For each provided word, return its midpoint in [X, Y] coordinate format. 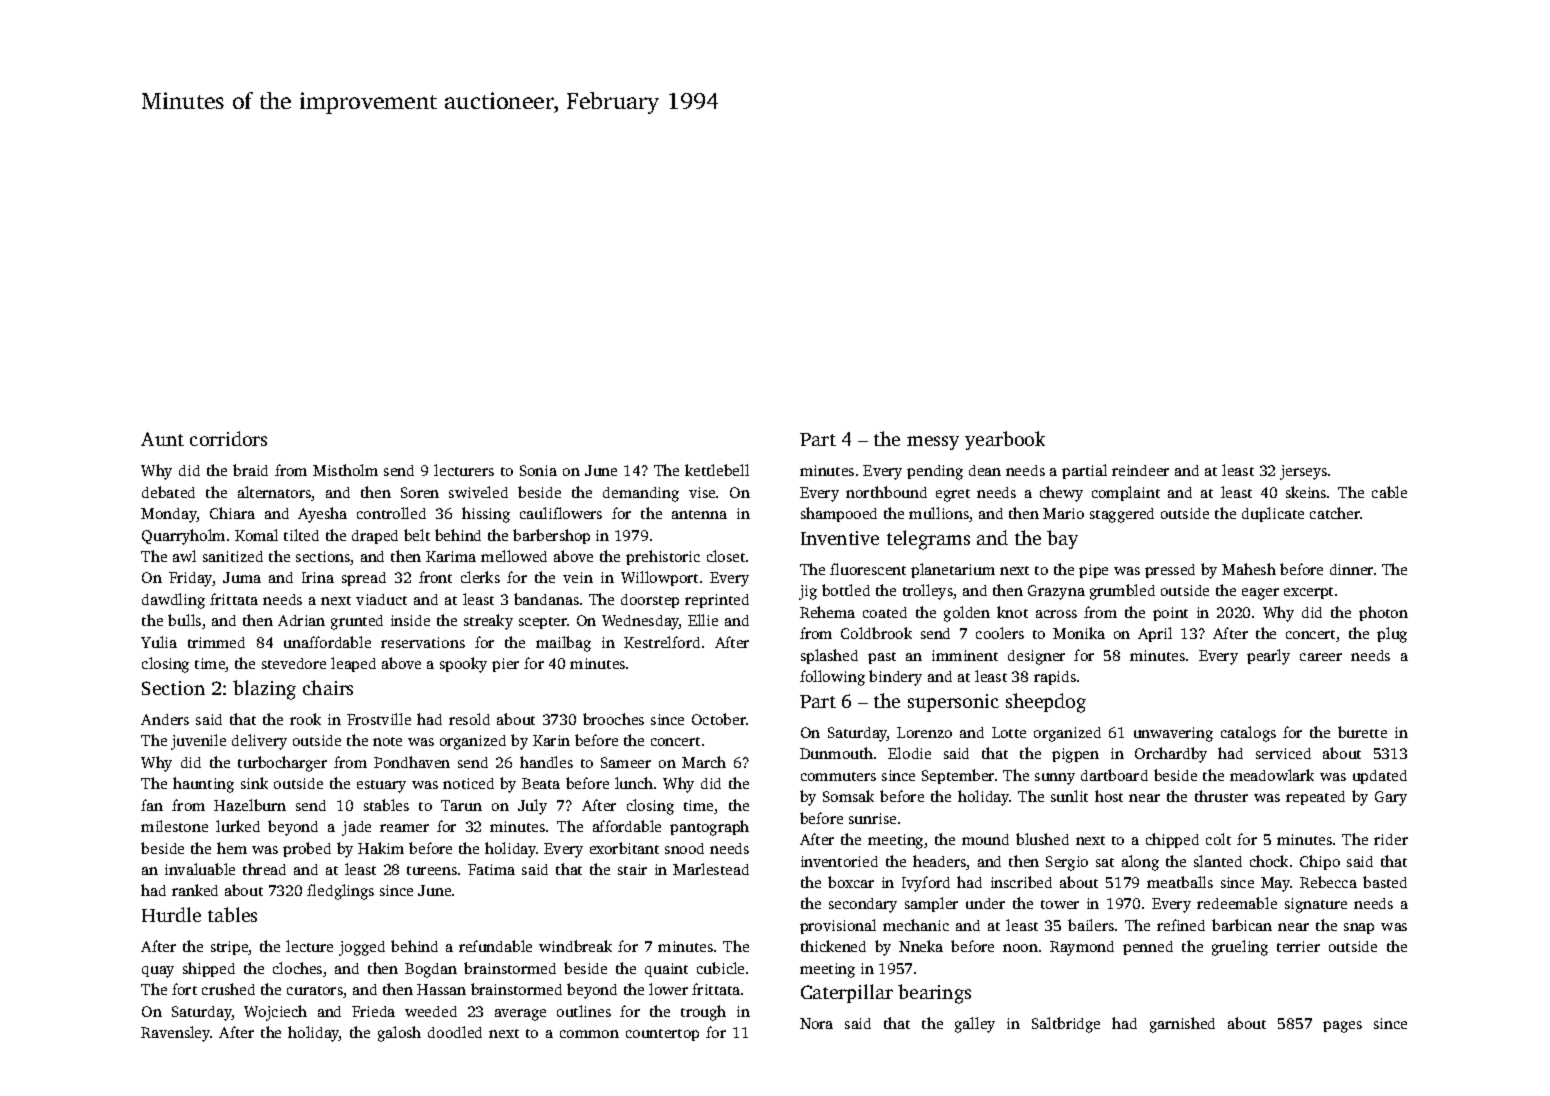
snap [1359, 928]
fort [184, 989]
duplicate [1273, 514]
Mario [1063, 513]
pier [505, 665]
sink [254, 783]
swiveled [478, 492]
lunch [634, 783]
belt [417, 535]
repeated [1315, 798]
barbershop [551, 536]
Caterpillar [847, 993]
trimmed [216, 642]
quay [158, 972]
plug [1392, 635]
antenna [699, 514]
